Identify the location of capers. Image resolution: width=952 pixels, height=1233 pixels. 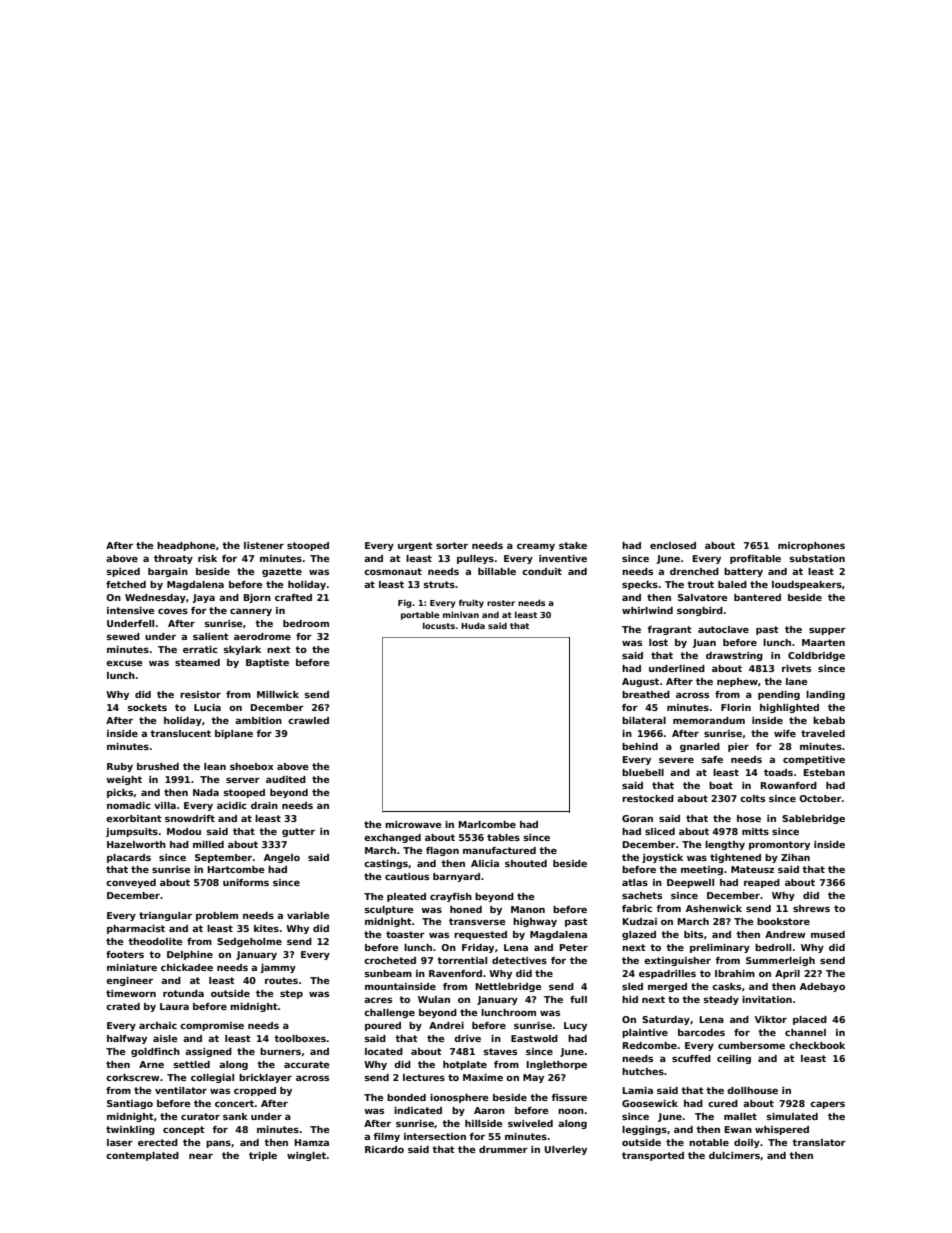
(827, 1105).
